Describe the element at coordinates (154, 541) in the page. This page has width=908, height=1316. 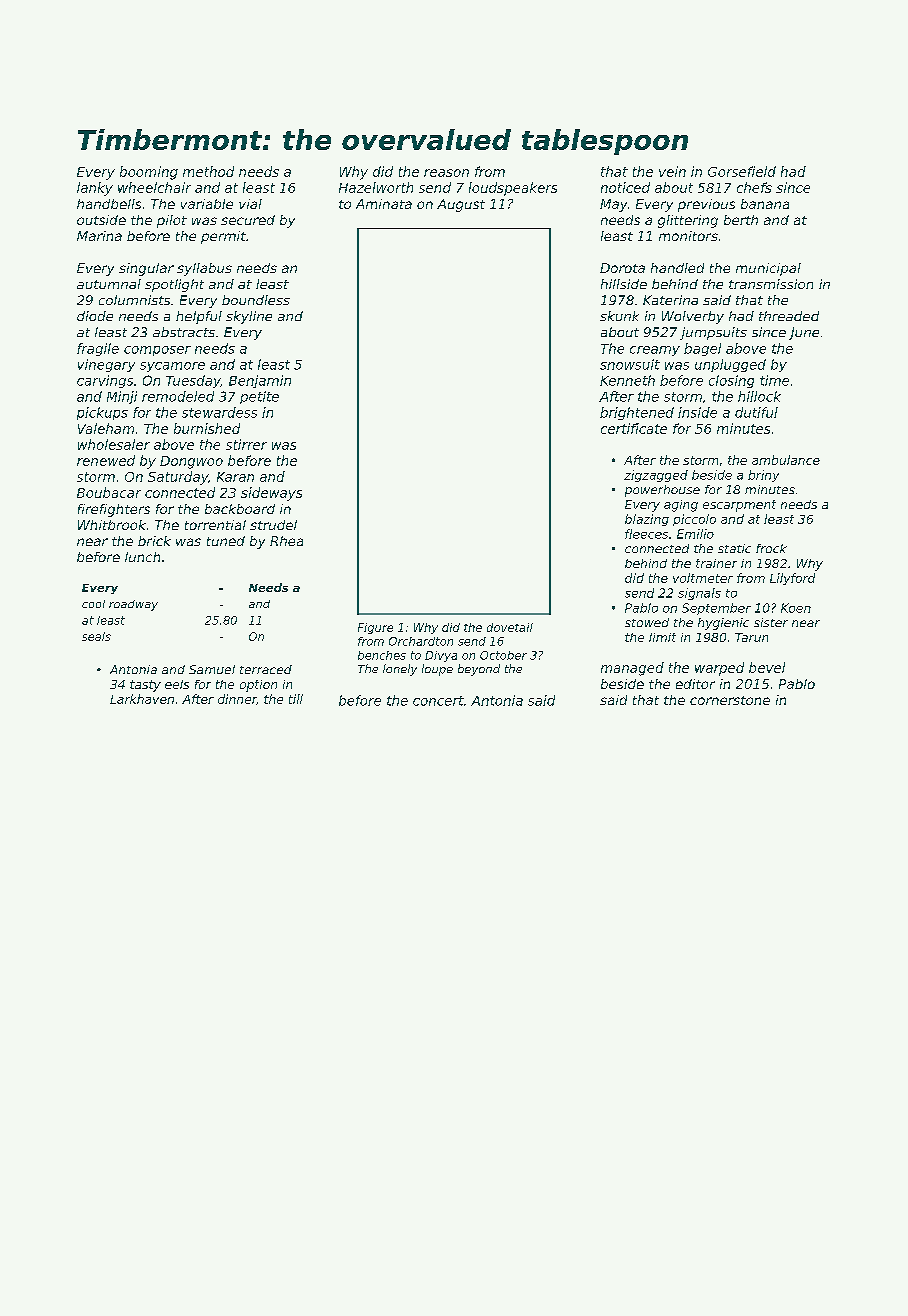
I see `brick` at that location.
